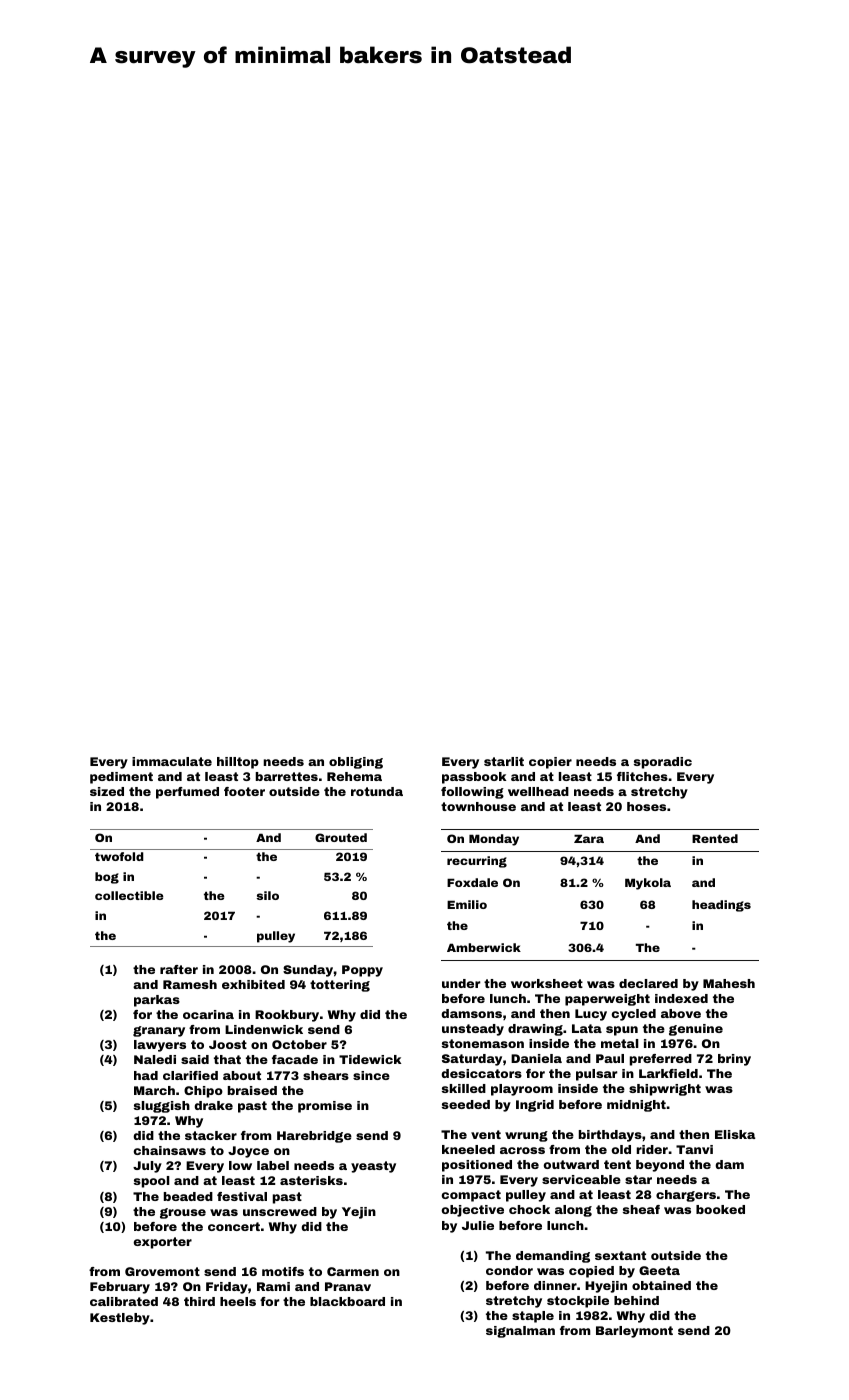  Describe the element at coordinates (681, 998) in the screenshot. I see `indexed` at that location.
